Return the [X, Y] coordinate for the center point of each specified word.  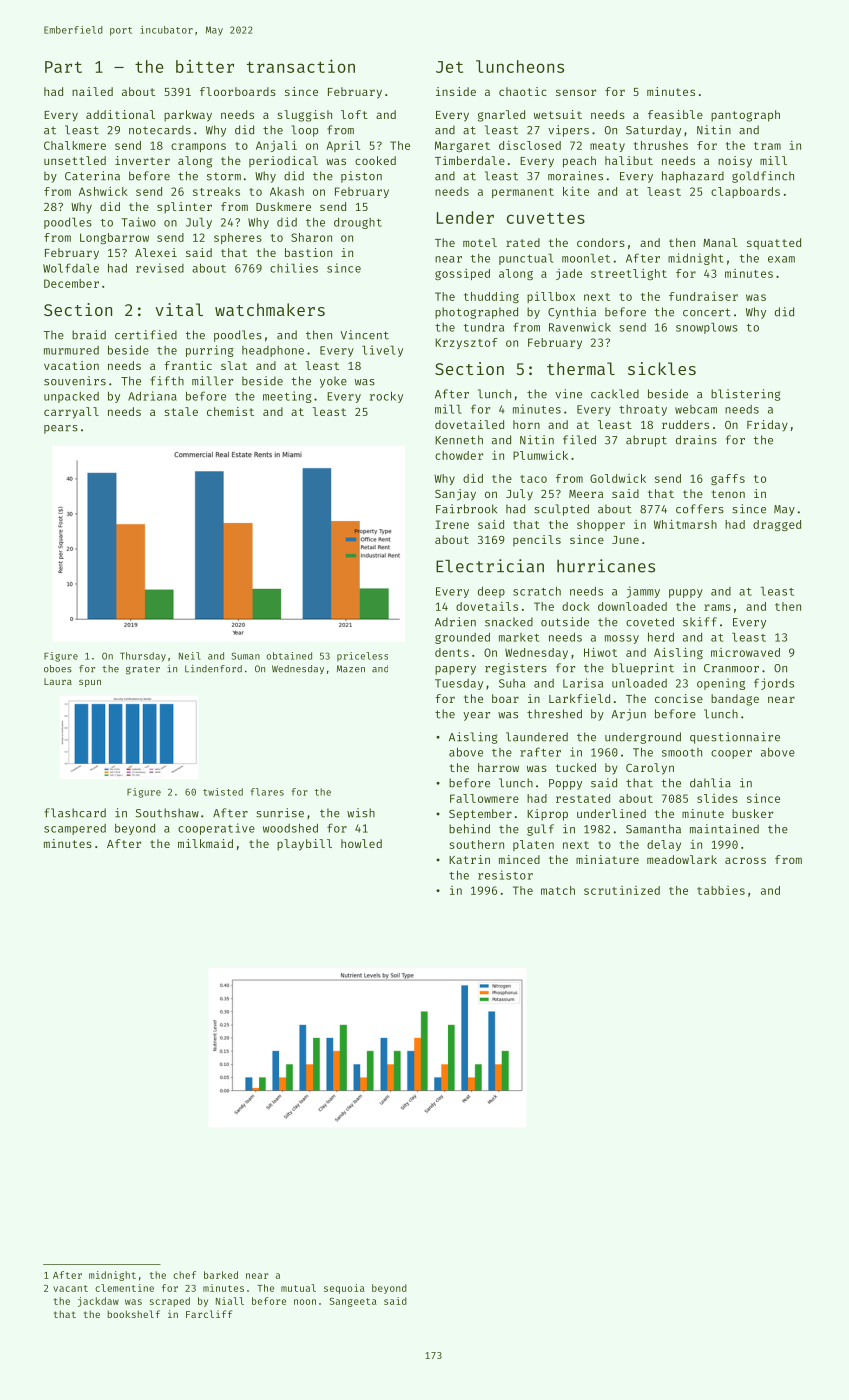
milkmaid [205, 843]
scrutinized [622, 890]
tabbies [721, 890]
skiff [700, 622]
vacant [70, 1288]
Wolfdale [71, 268]
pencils [537, 541]
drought [358, 223]
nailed [92, 91]
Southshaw [167, 813]
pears [61, 429]
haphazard [693, 177]
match [558, 890]
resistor [505, 875]
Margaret [462, 146]
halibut [629, 160]
